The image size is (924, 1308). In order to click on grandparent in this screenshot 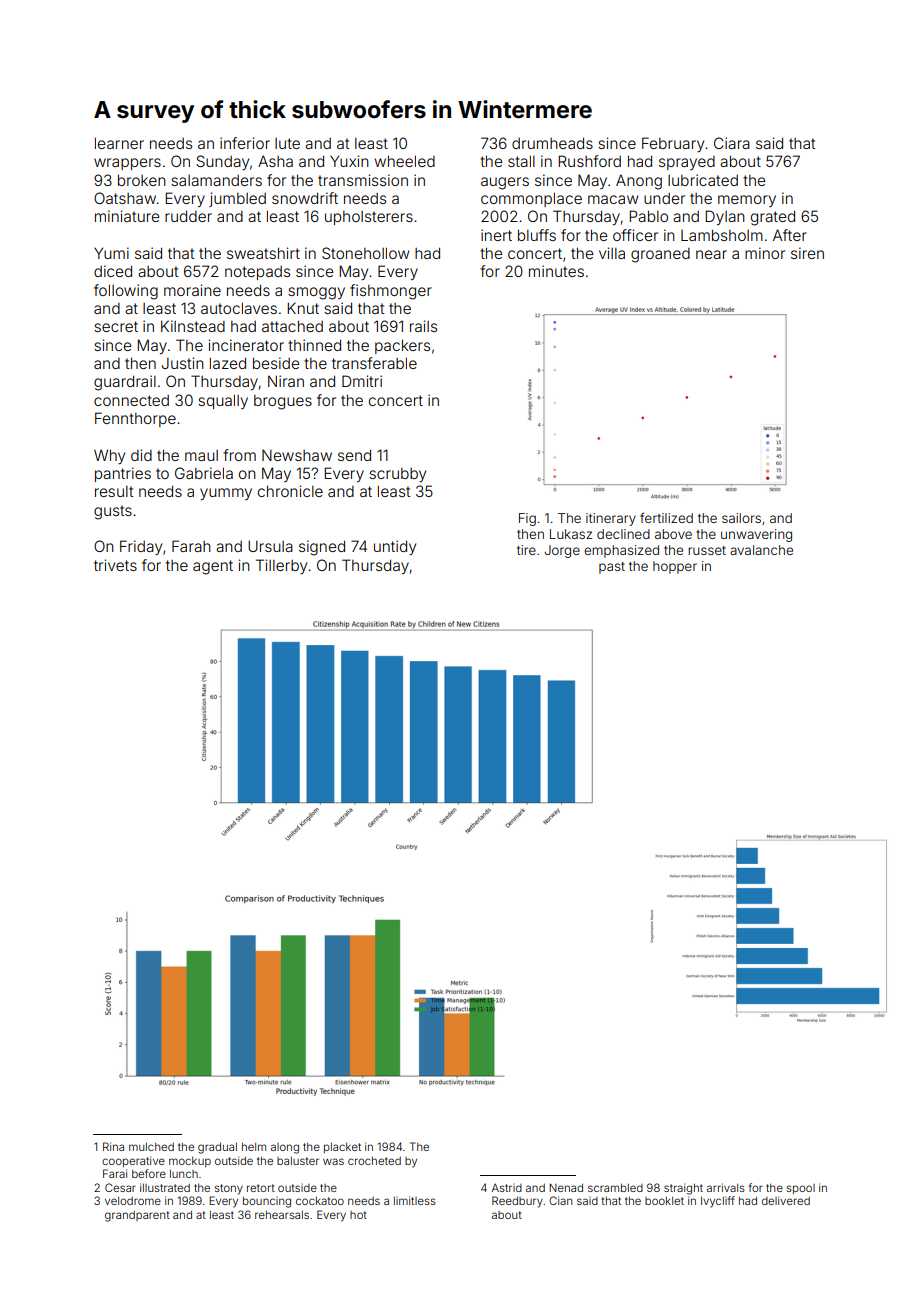, I will do `click(137, 1216)`.
